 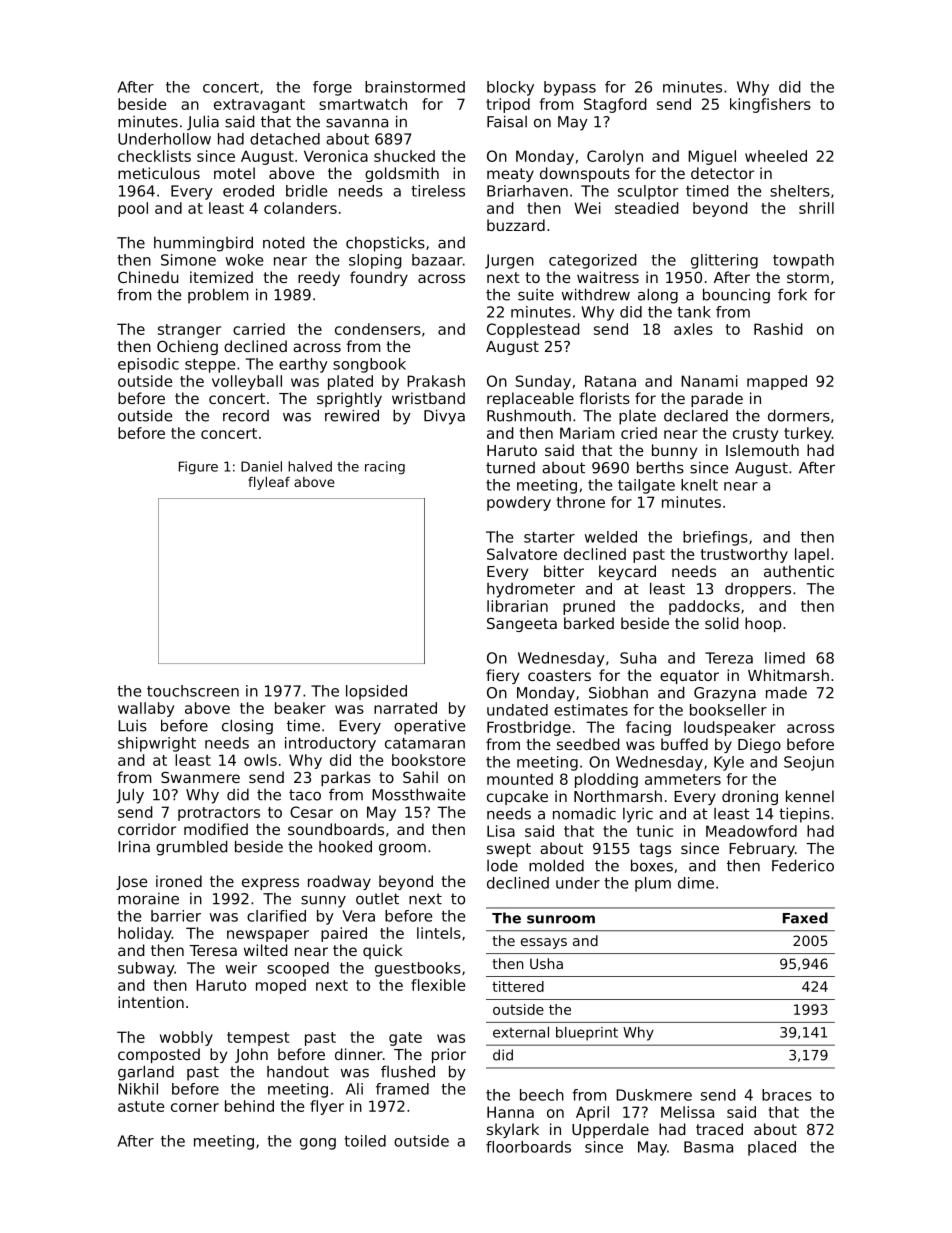 What do you see at coordinates (528, 1147) in the document?
I see `floorboards` at bounding box center [528, 1147].
